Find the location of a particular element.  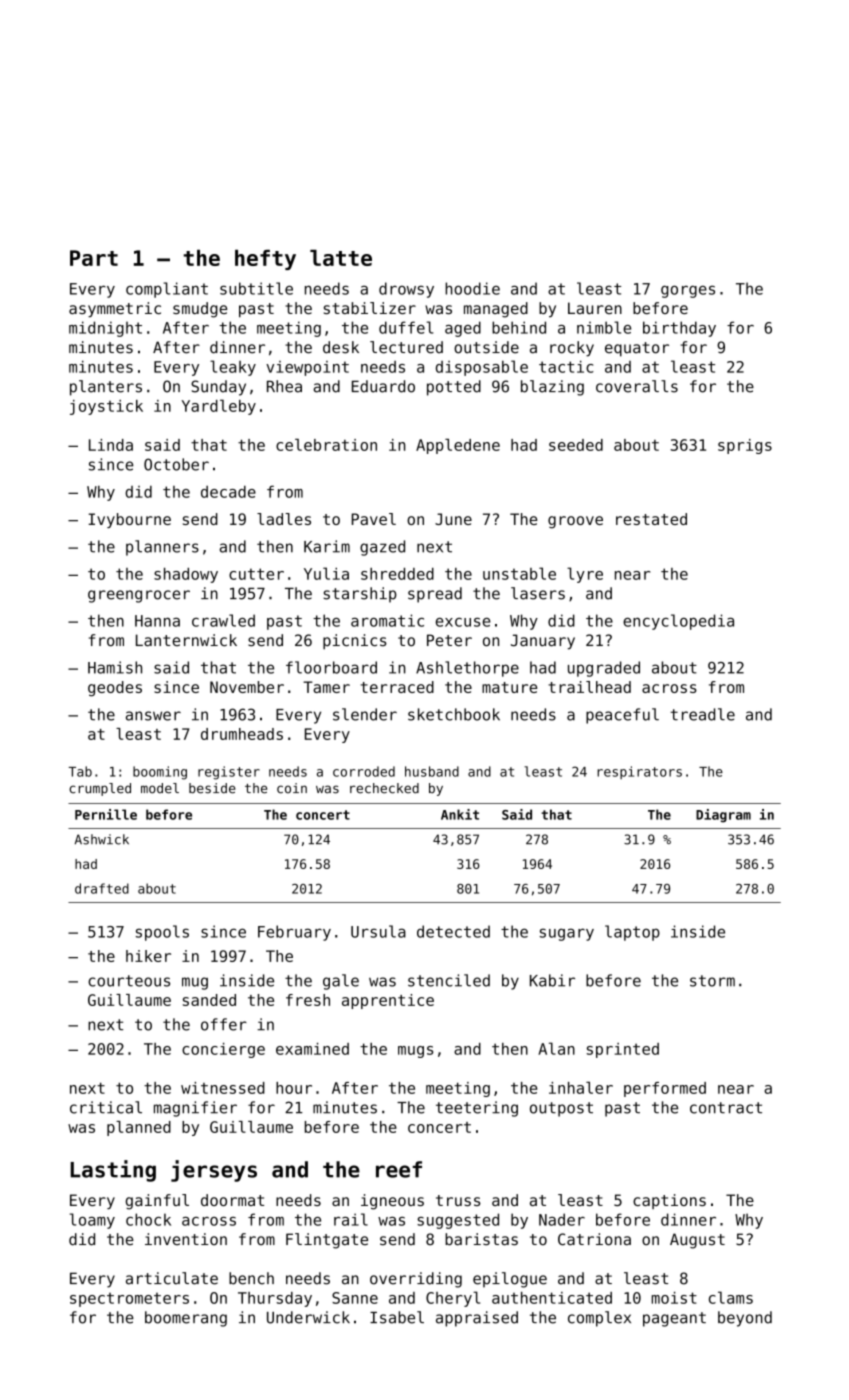

gorges is located at coordinates (688, 291).
